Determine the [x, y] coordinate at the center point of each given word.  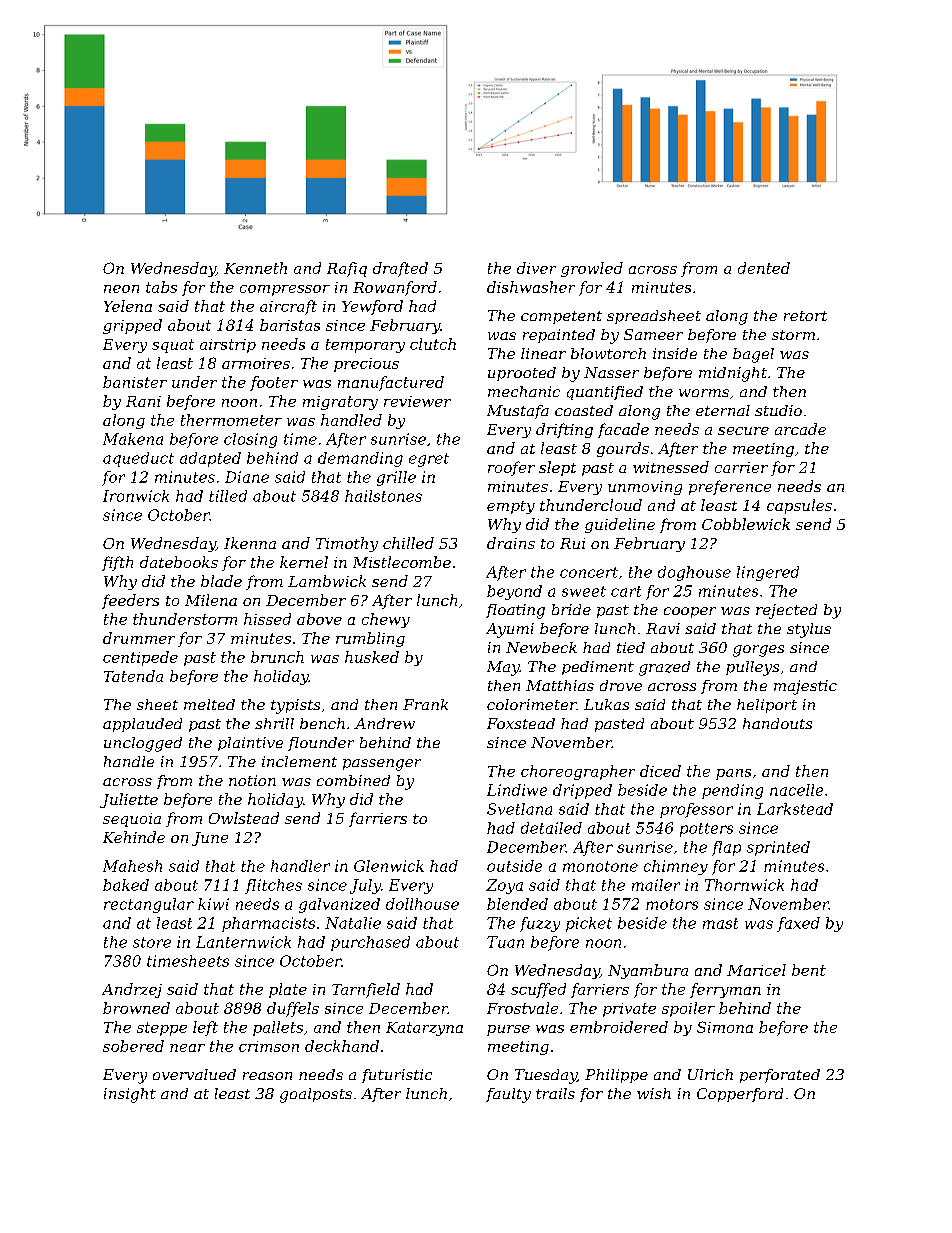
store [152, 942]
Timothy [347, 544]
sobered [133, 1046]
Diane [247, 477]
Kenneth [255, 268]
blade [221, 581]
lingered [768, 573]
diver [536, 268]
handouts [777, 723]
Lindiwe [517, 790]
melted [209, 704]
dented [764, 268]
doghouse [694, 573]
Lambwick [327, 581]
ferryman [725, 990]
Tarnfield [366, 990]
